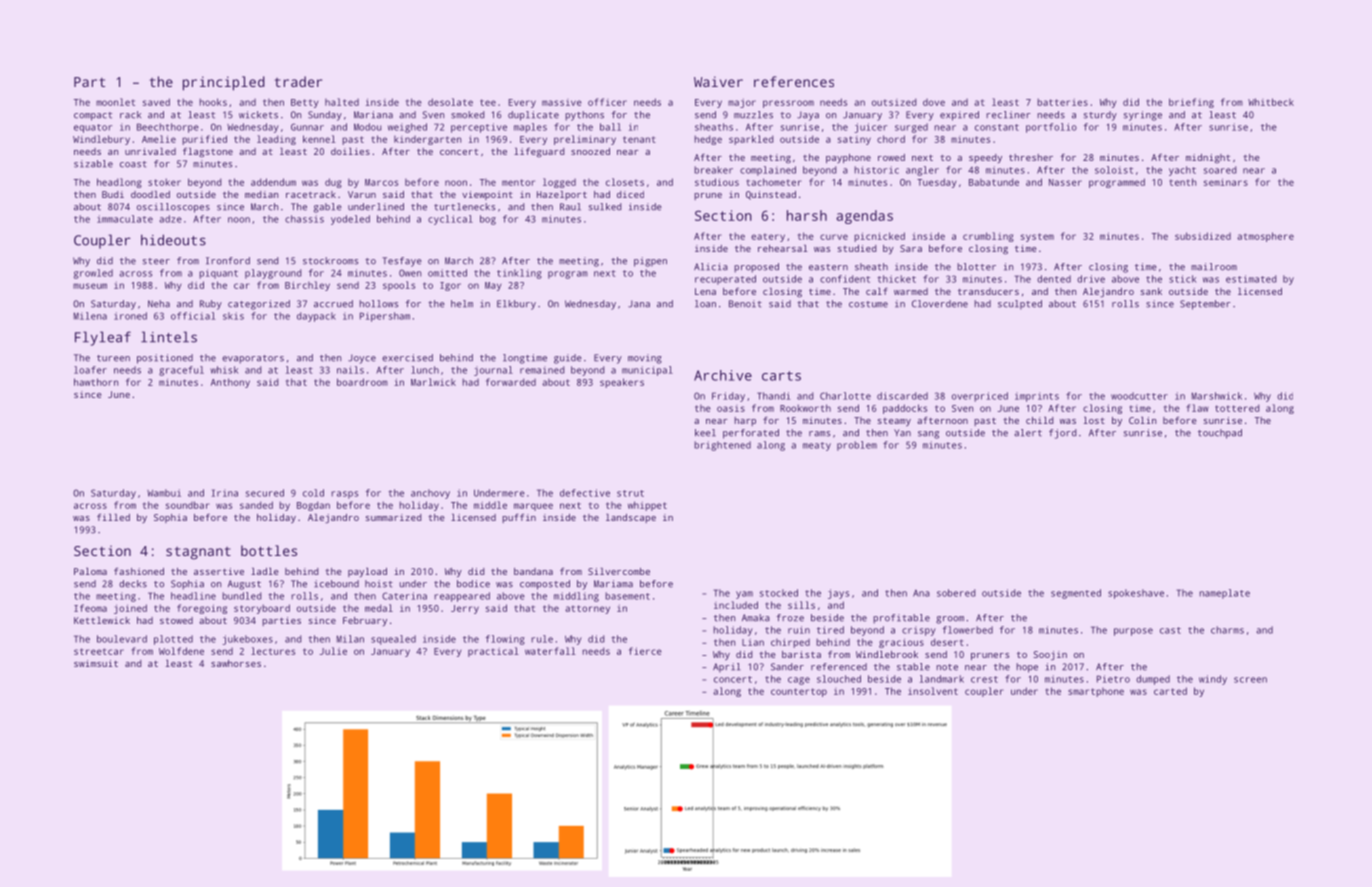 Image resolution: width=1372 pixels, height=887 pixels. I want to click on cold, so click(313, 493).
